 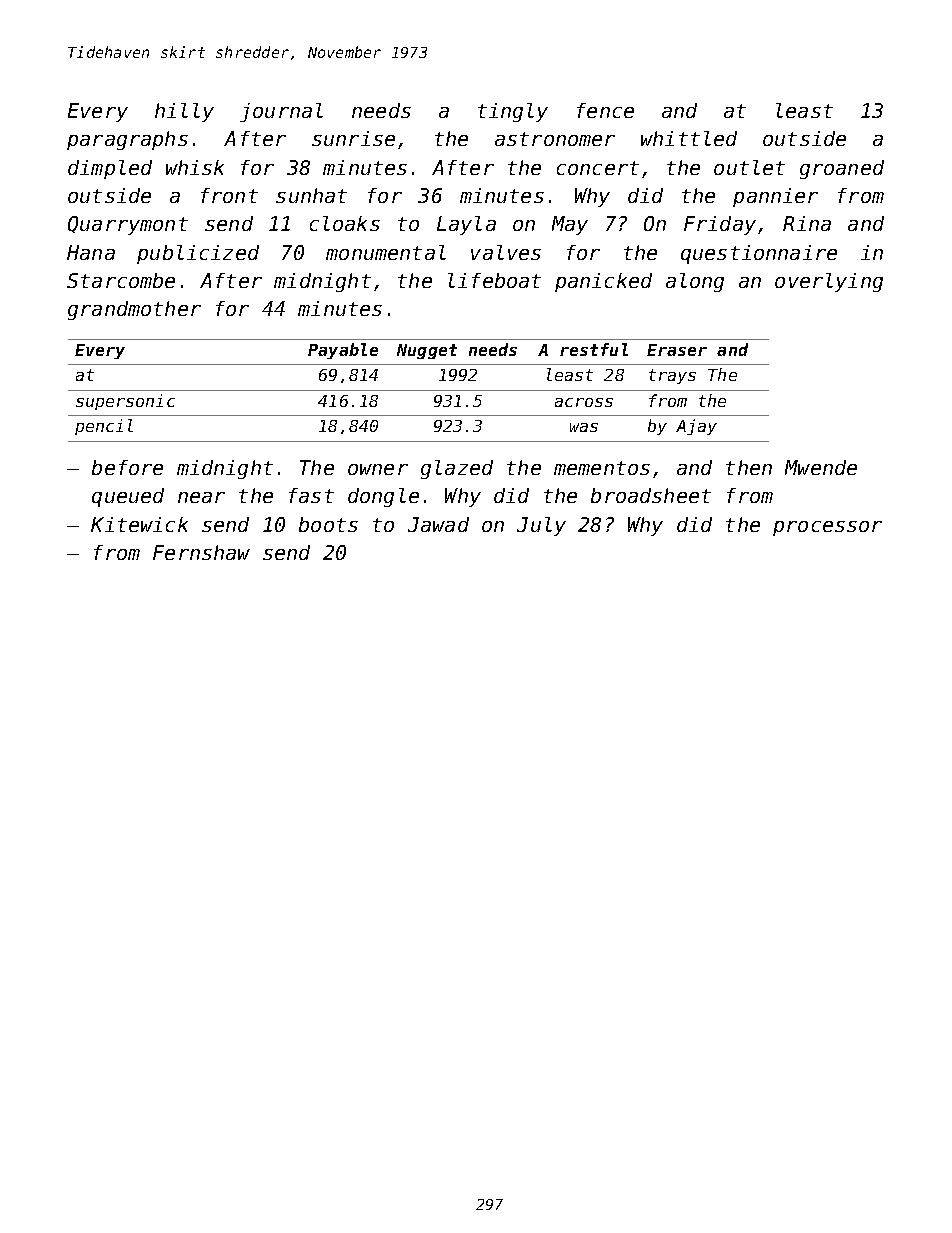 What do you see at coordinates (506, 252) in the screenshot?
I see `valves` at bounding box center [506, 252].
